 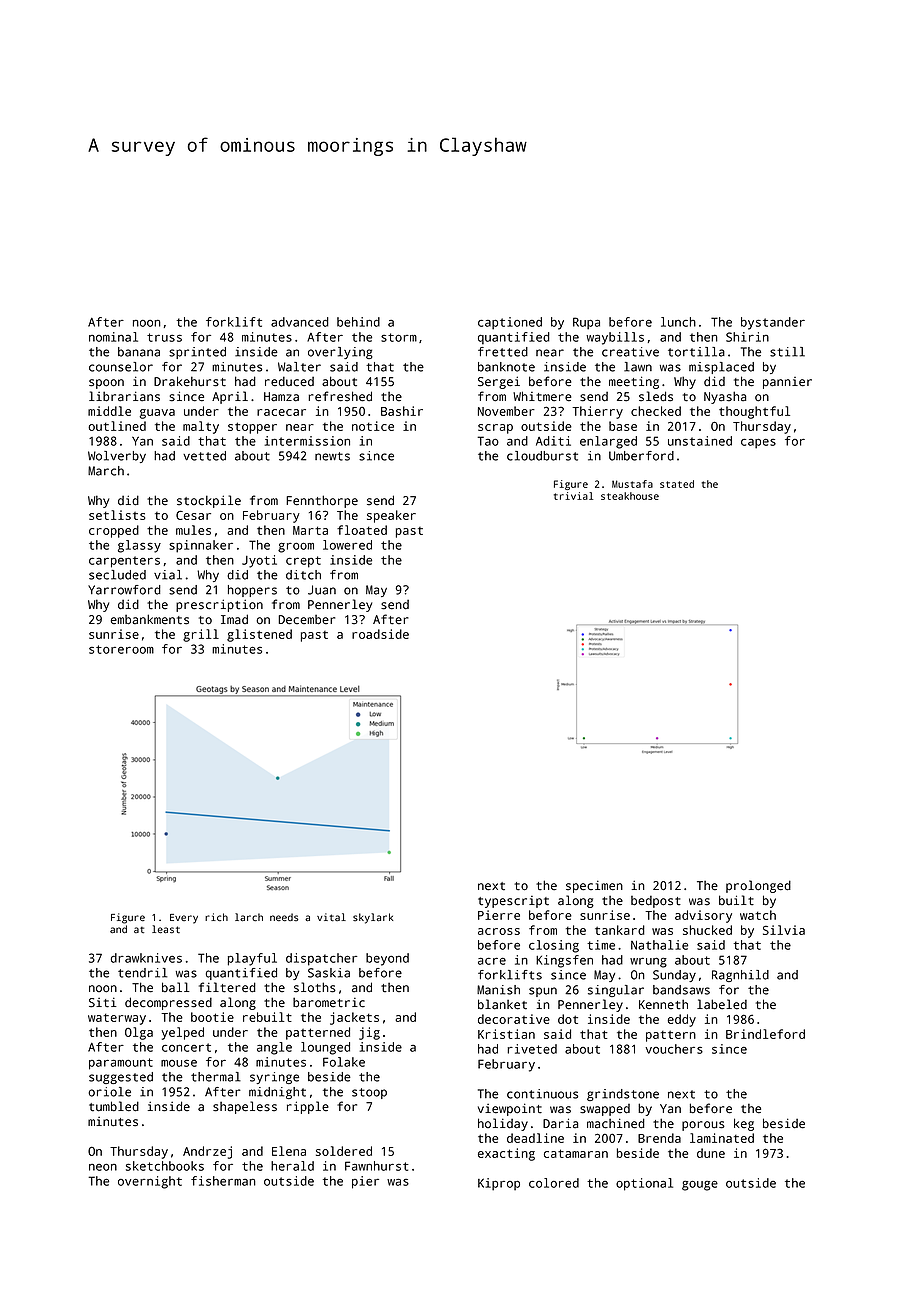 I want to click on roadside, so click(x=380, y=634).
